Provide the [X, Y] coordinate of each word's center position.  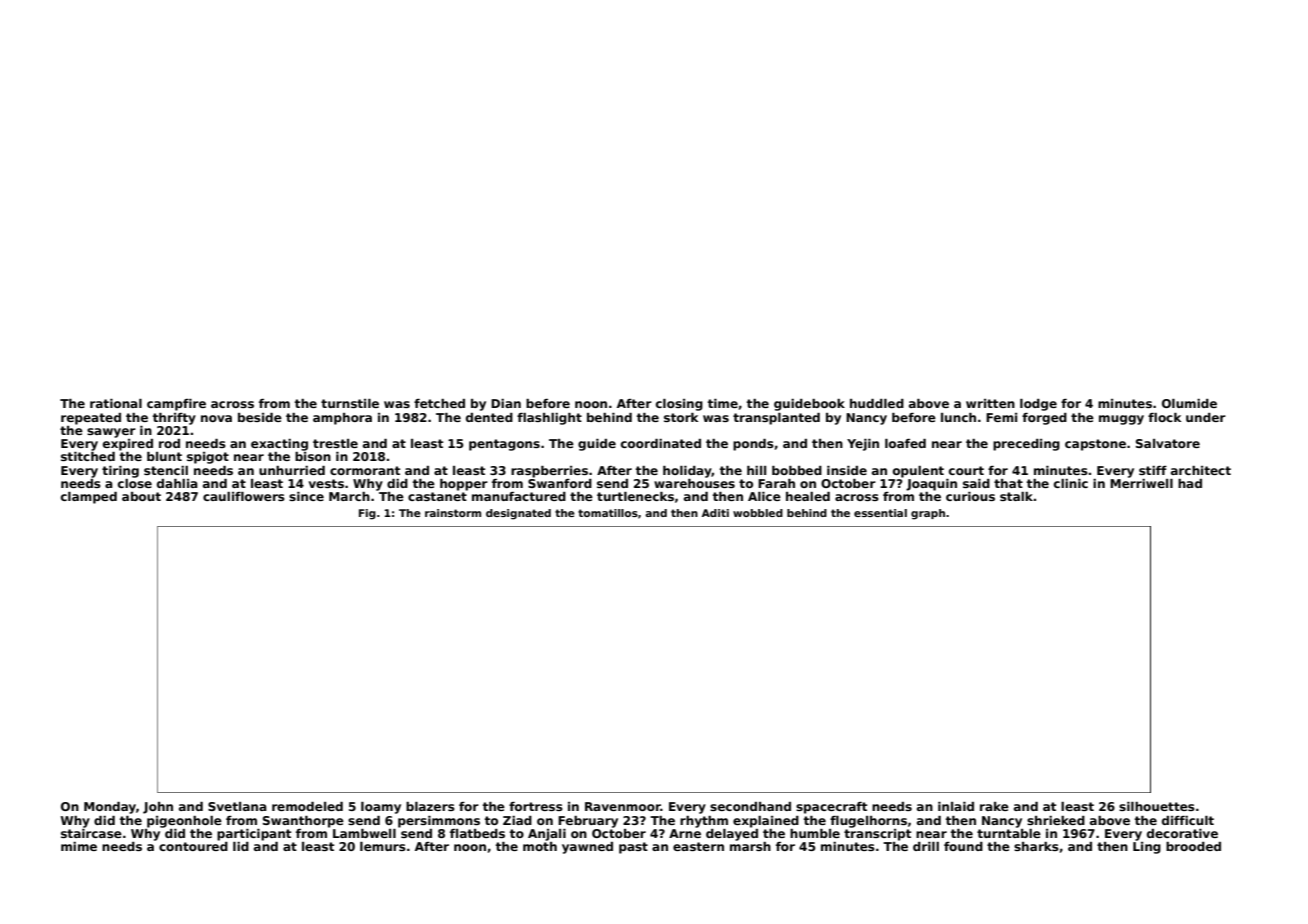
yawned [587, 848]
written [990, 403]
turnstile [350, 403]
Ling [1147, 848]
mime [79, 846]
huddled [877, 403]
